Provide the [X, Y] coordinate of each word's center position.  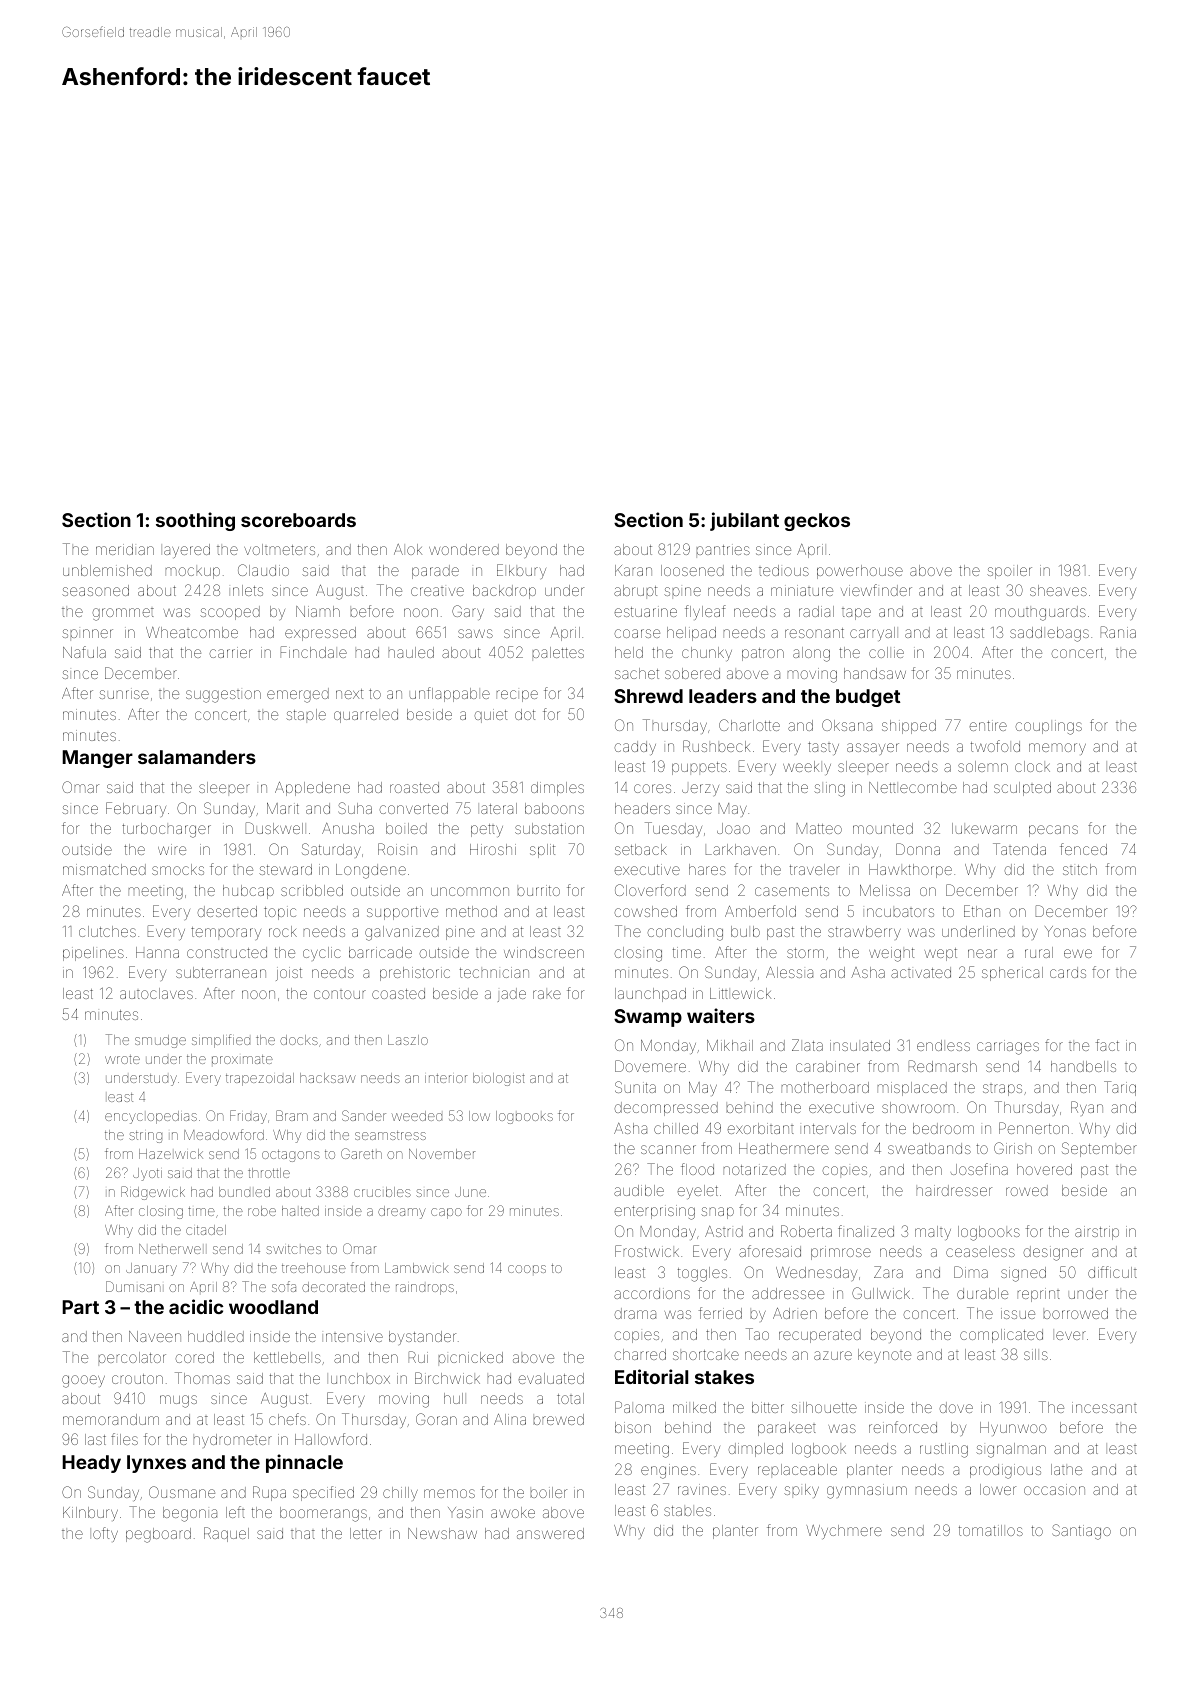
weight [891, 954]
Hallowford [331, 1439]
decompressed [666, 1109]
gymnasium [867, 1491]
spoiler [1009, 572]
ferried [720, 1313]
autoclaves [156, 993]
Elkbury [521, 571]
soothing [195, 521]
